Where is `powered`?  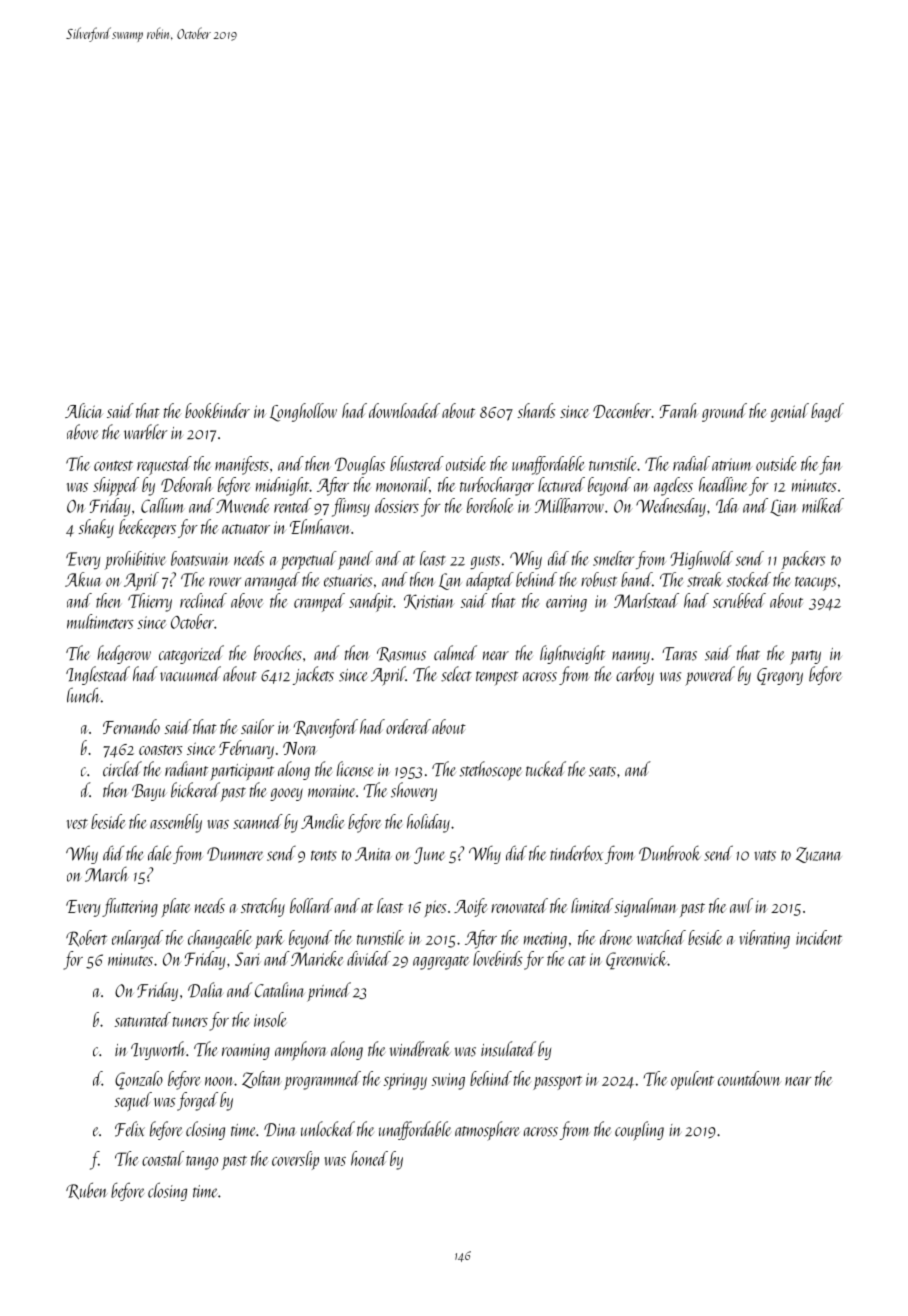 powered is located at coordinates (710, 676).
